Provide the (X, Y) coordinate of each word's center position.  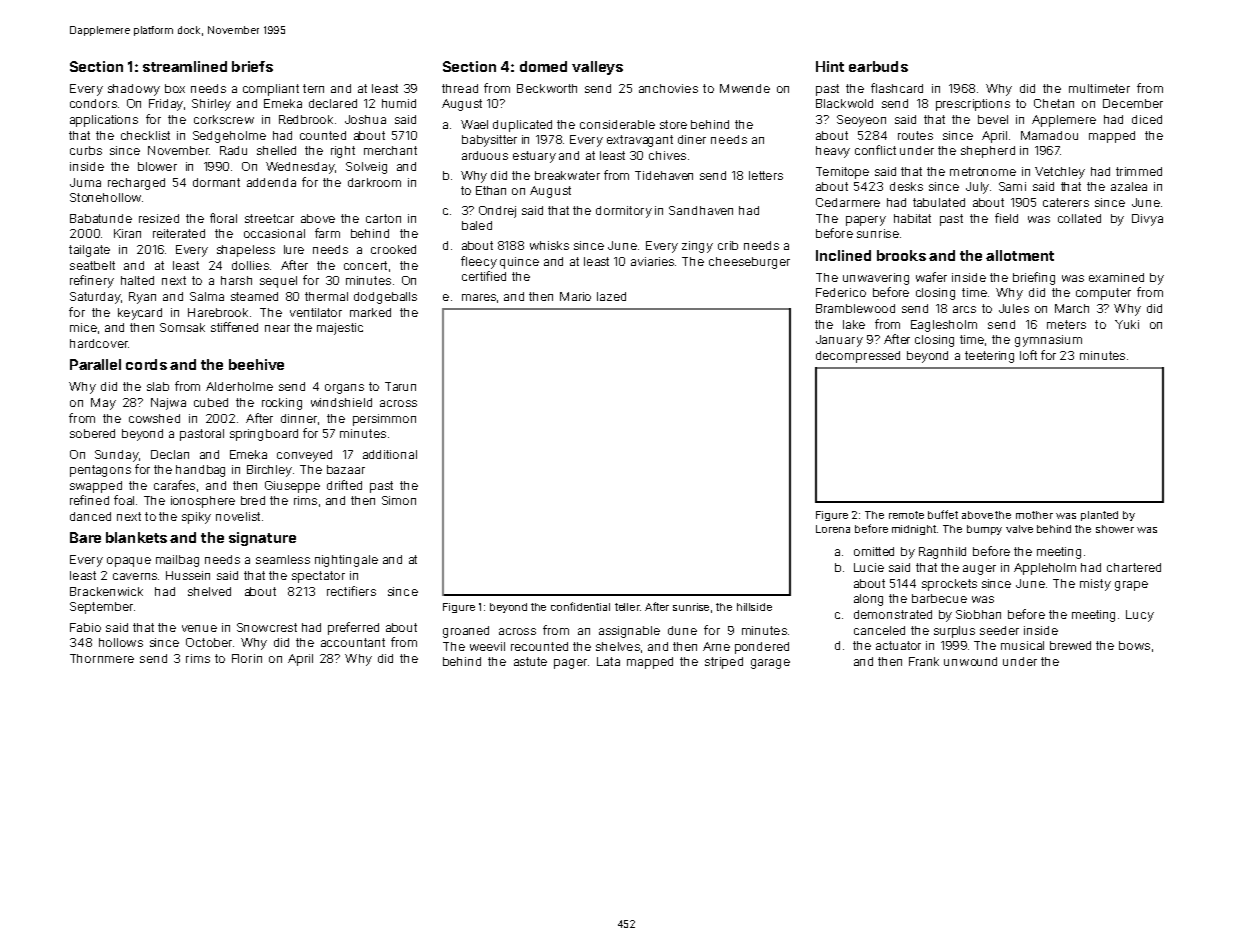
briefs (252, 66)
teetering (989, 357)
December (1133, 103)
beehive (256, 364)
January (839, 341)
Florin (247, 658)
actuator (898, 645)
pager (570, 664)
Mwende (745, 88)
